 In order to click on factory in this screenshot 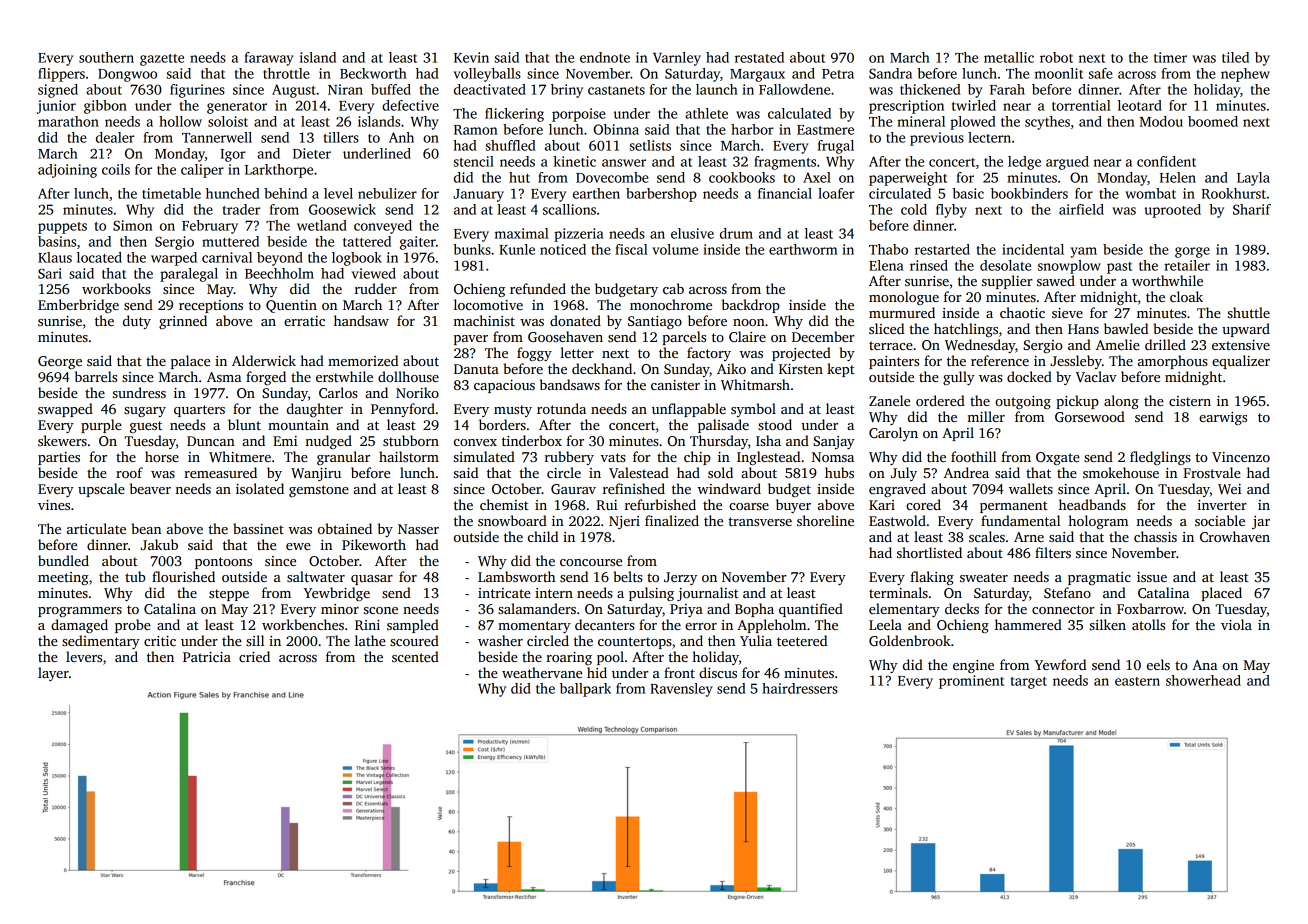, I will do `click(709, 354)`.
